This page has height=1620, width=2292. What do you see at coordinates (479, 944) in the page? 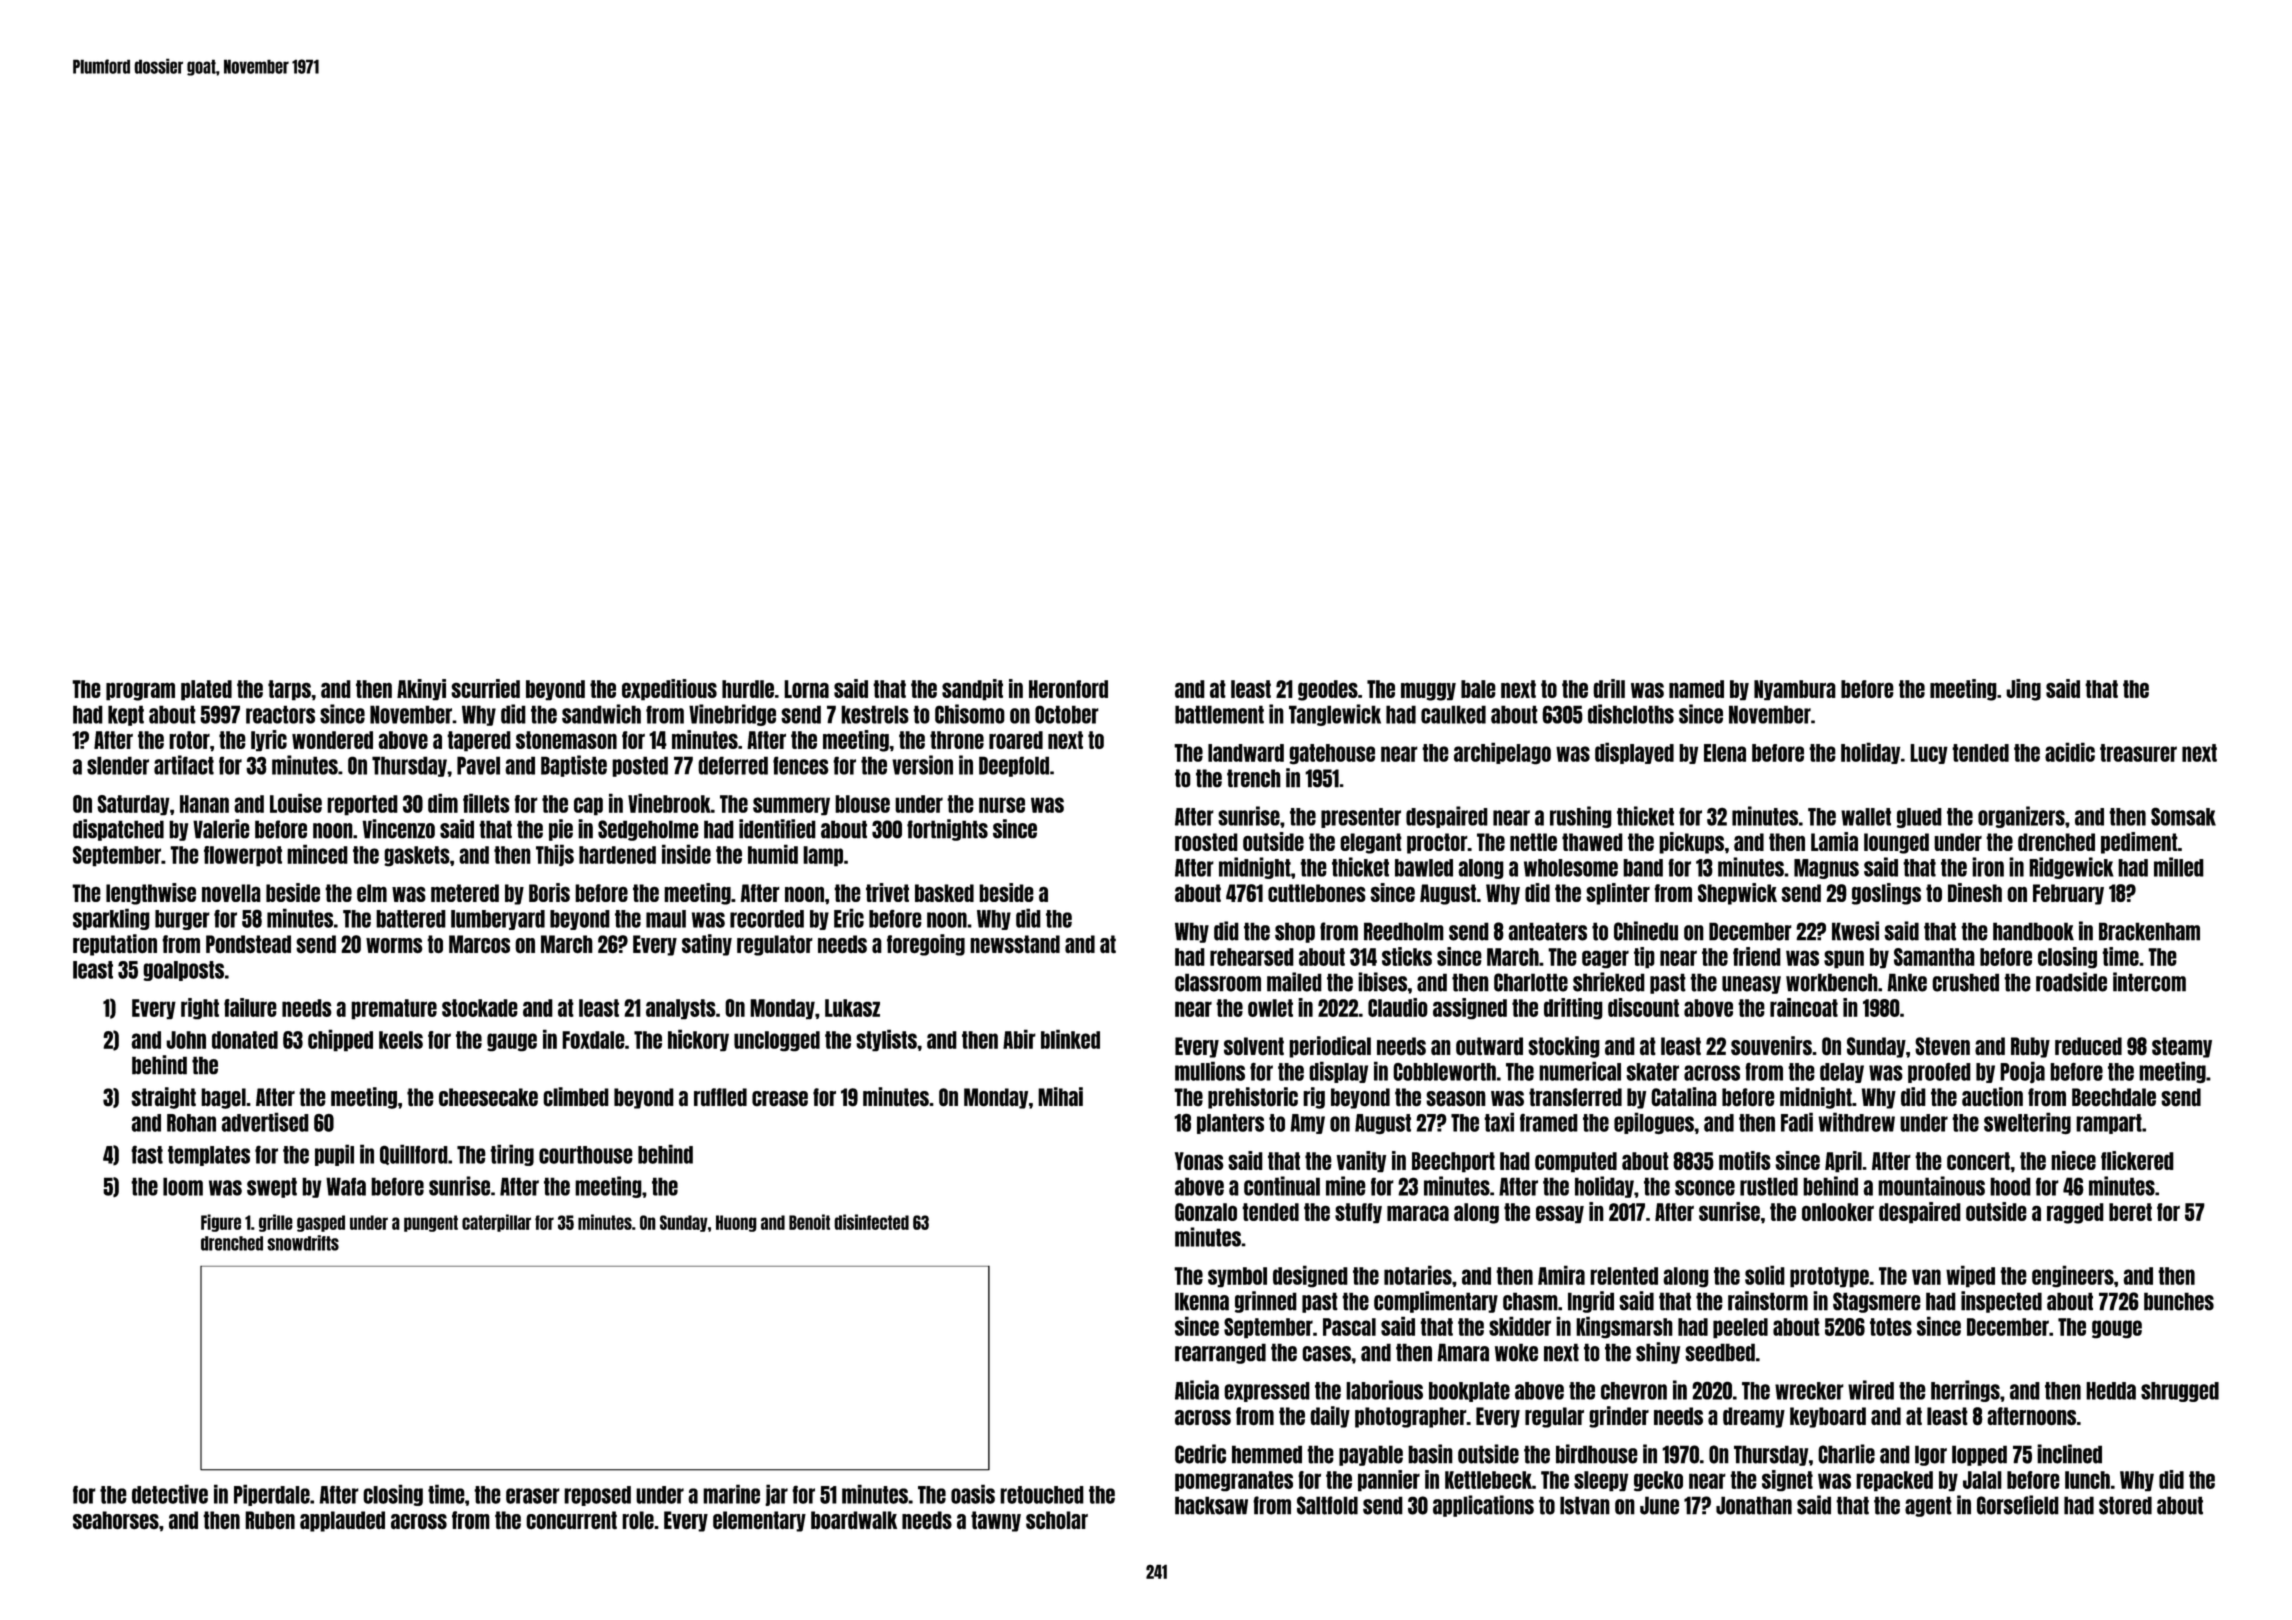
I see `Marcos` at bounding box center [479, 944].
